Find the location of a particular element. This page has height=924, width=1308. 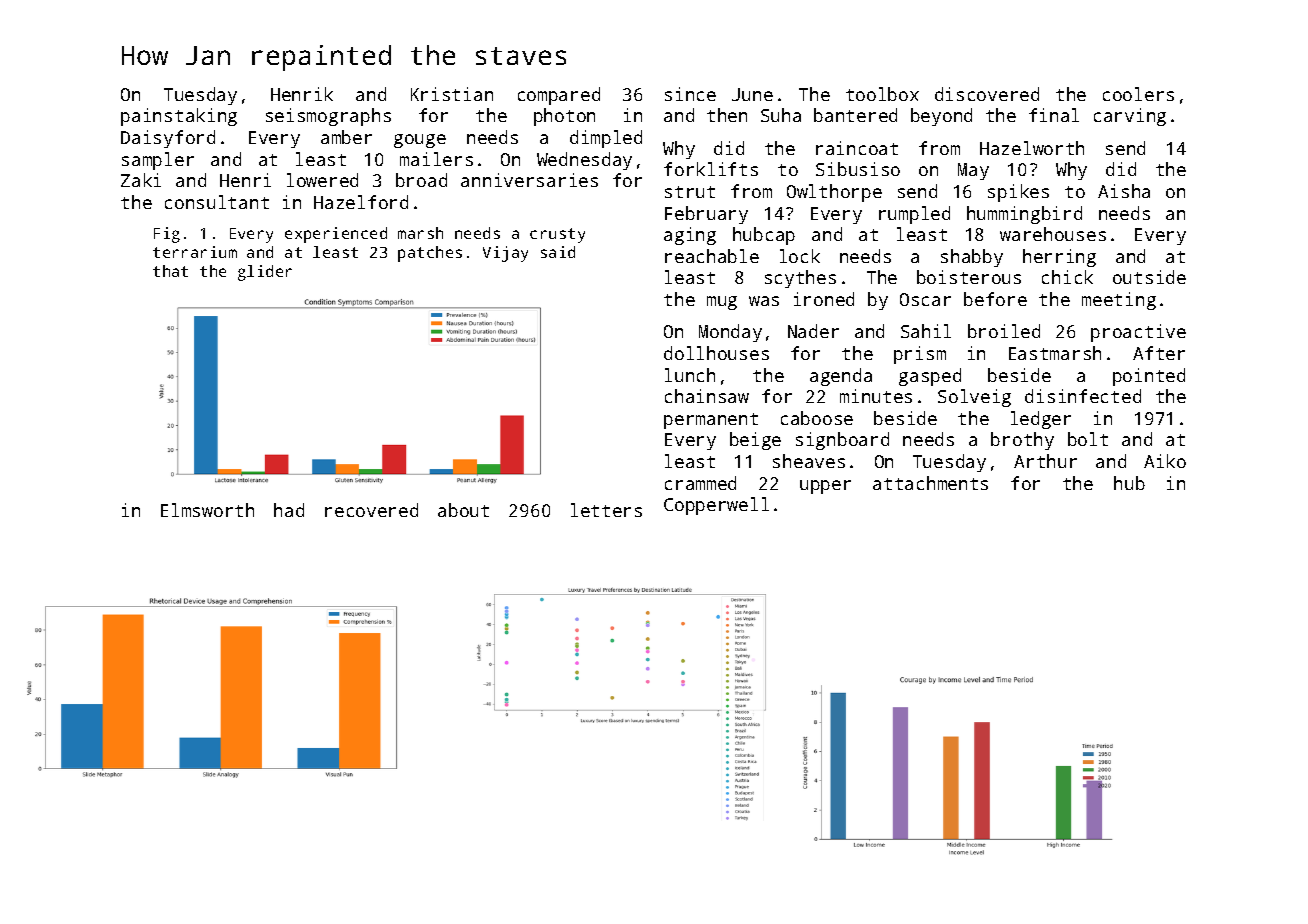

photon is located at coordinates (564, 117).
